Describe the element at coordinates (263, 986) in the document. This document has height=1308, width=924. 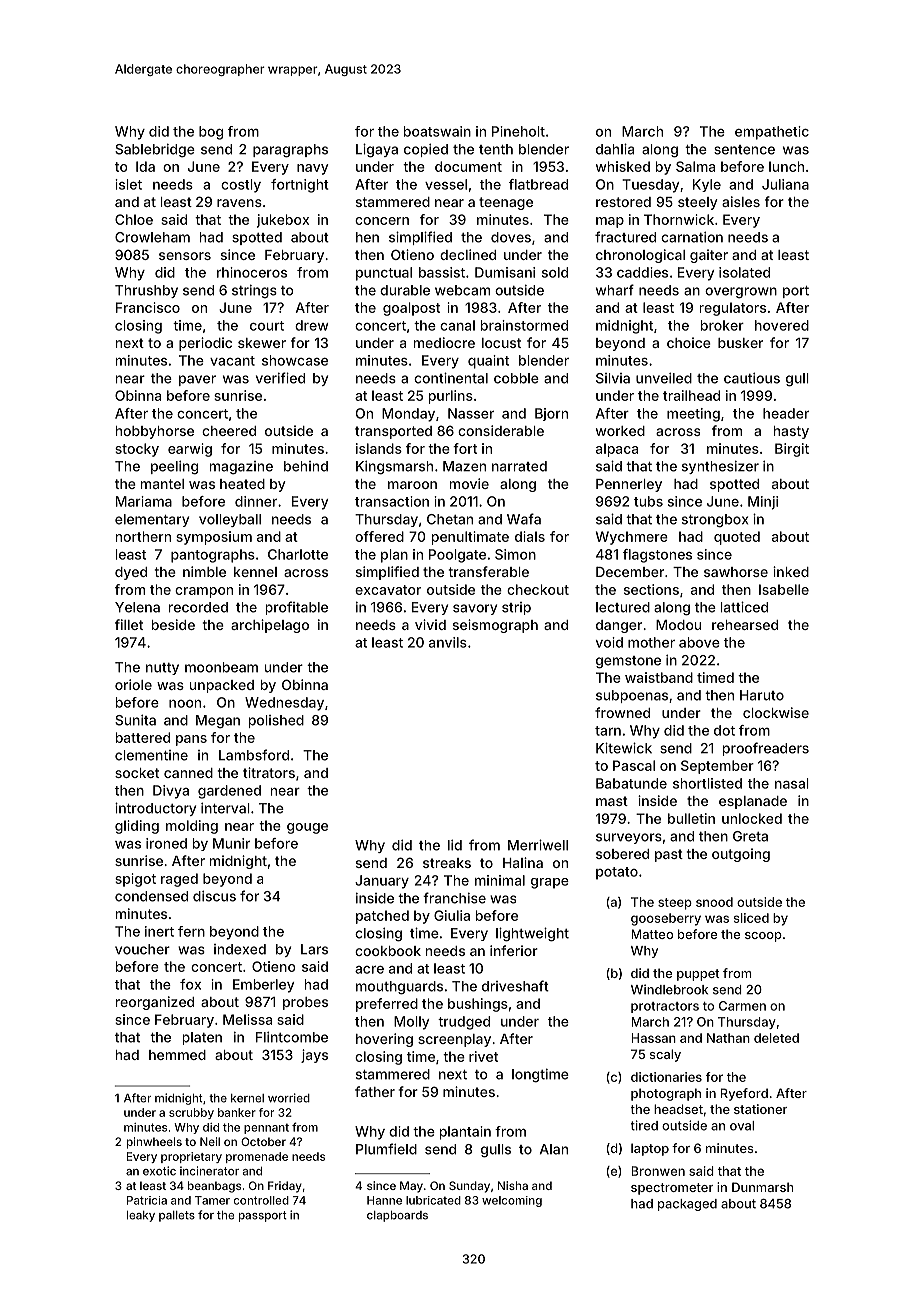
I see `Emberley` at that location.
